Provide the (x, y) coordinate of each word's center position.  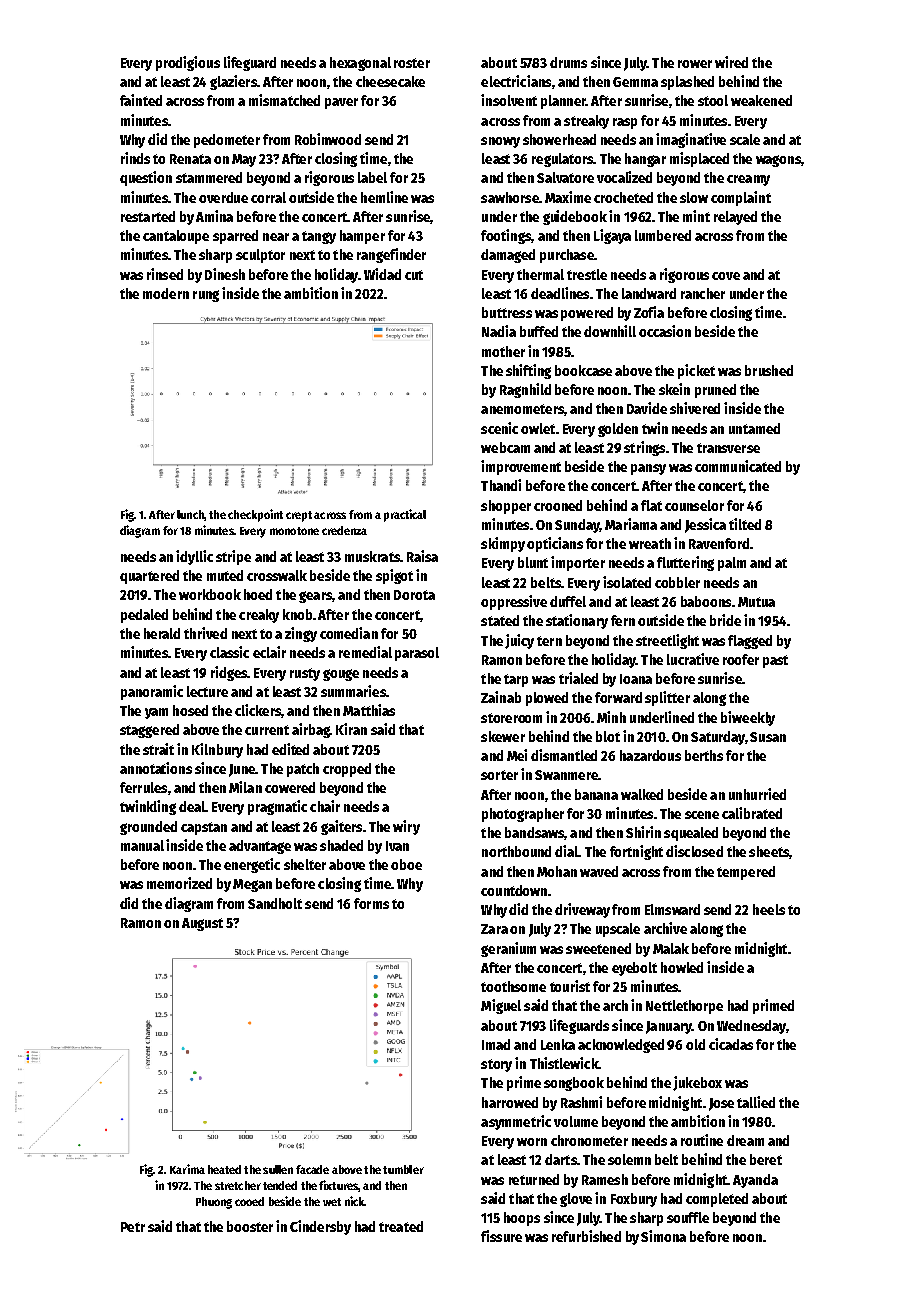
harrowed (510, 1102)
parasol (417, 654)
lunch (190, 514)
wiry (406, 827)
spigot (394, 576)
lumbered (663, 235)
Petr (133, 1227)
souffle (688, 1217)
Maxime (568, 197)
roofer (741, 659)
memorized (179, 883)
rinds (135, 158)
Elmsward (672, 909)
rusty (305, 674)
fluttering (685, 563)
